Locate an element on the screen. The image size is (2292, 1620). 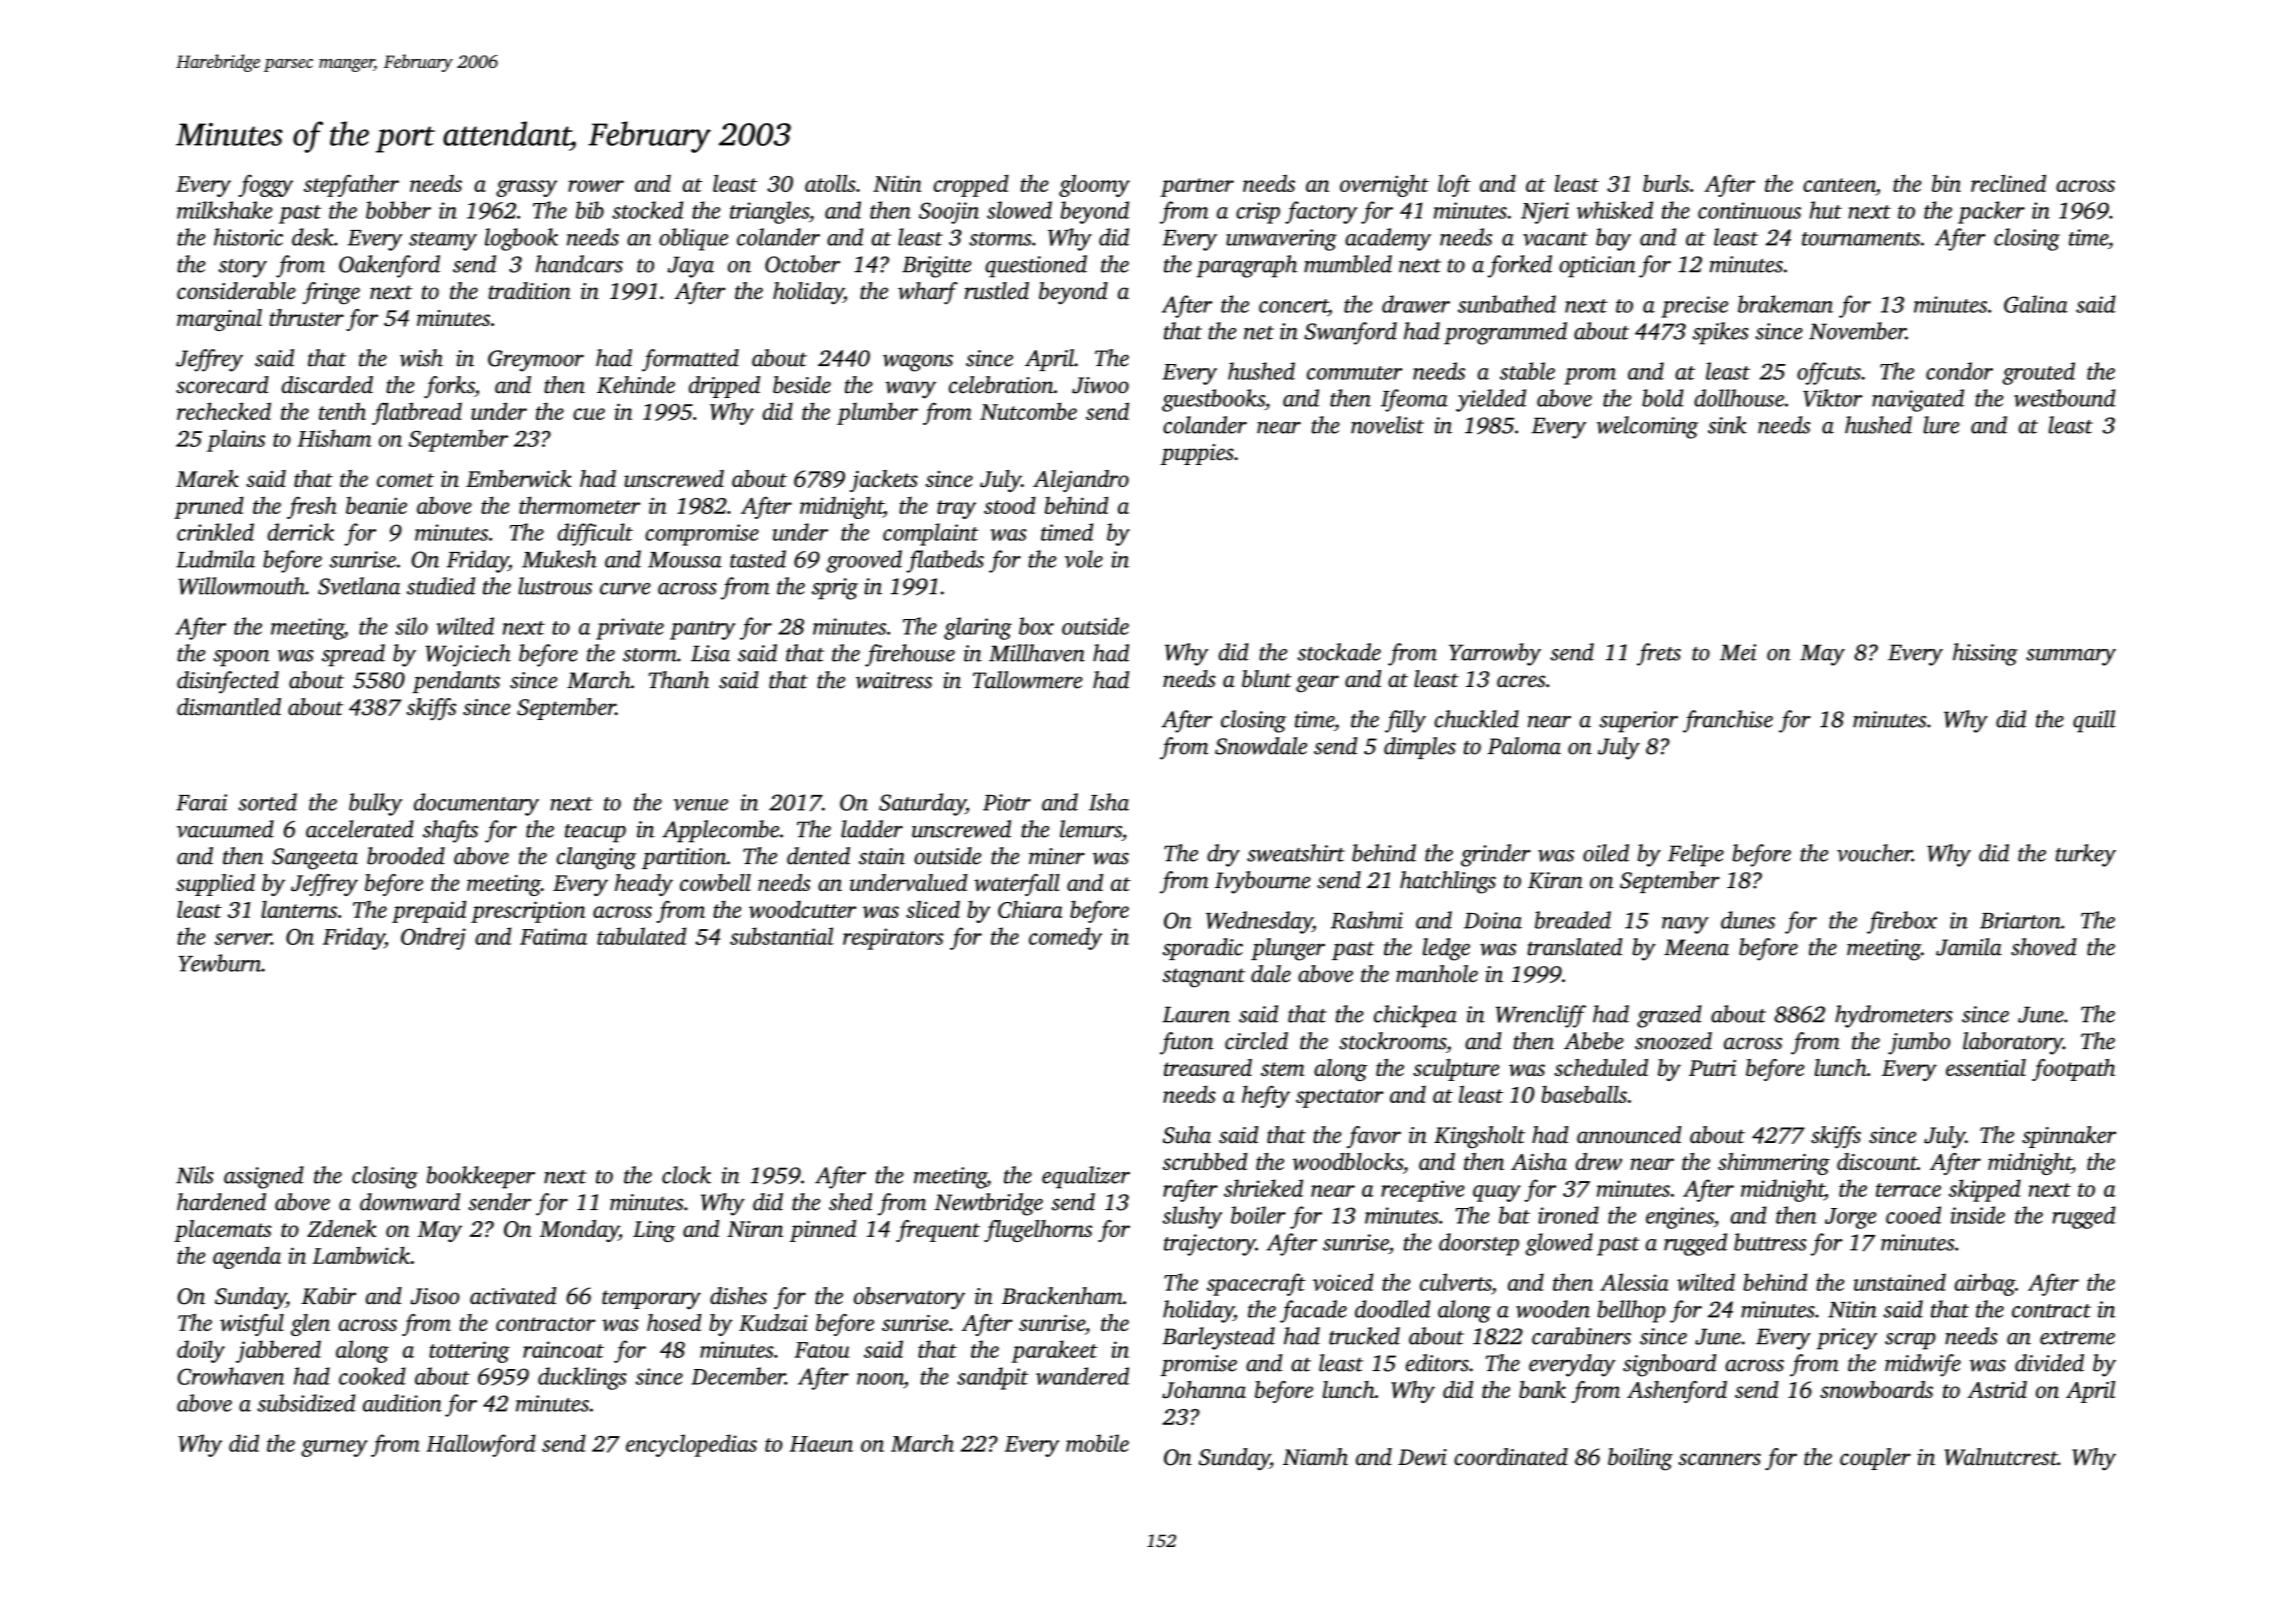
steamy is located at coordinates (443, 241).
